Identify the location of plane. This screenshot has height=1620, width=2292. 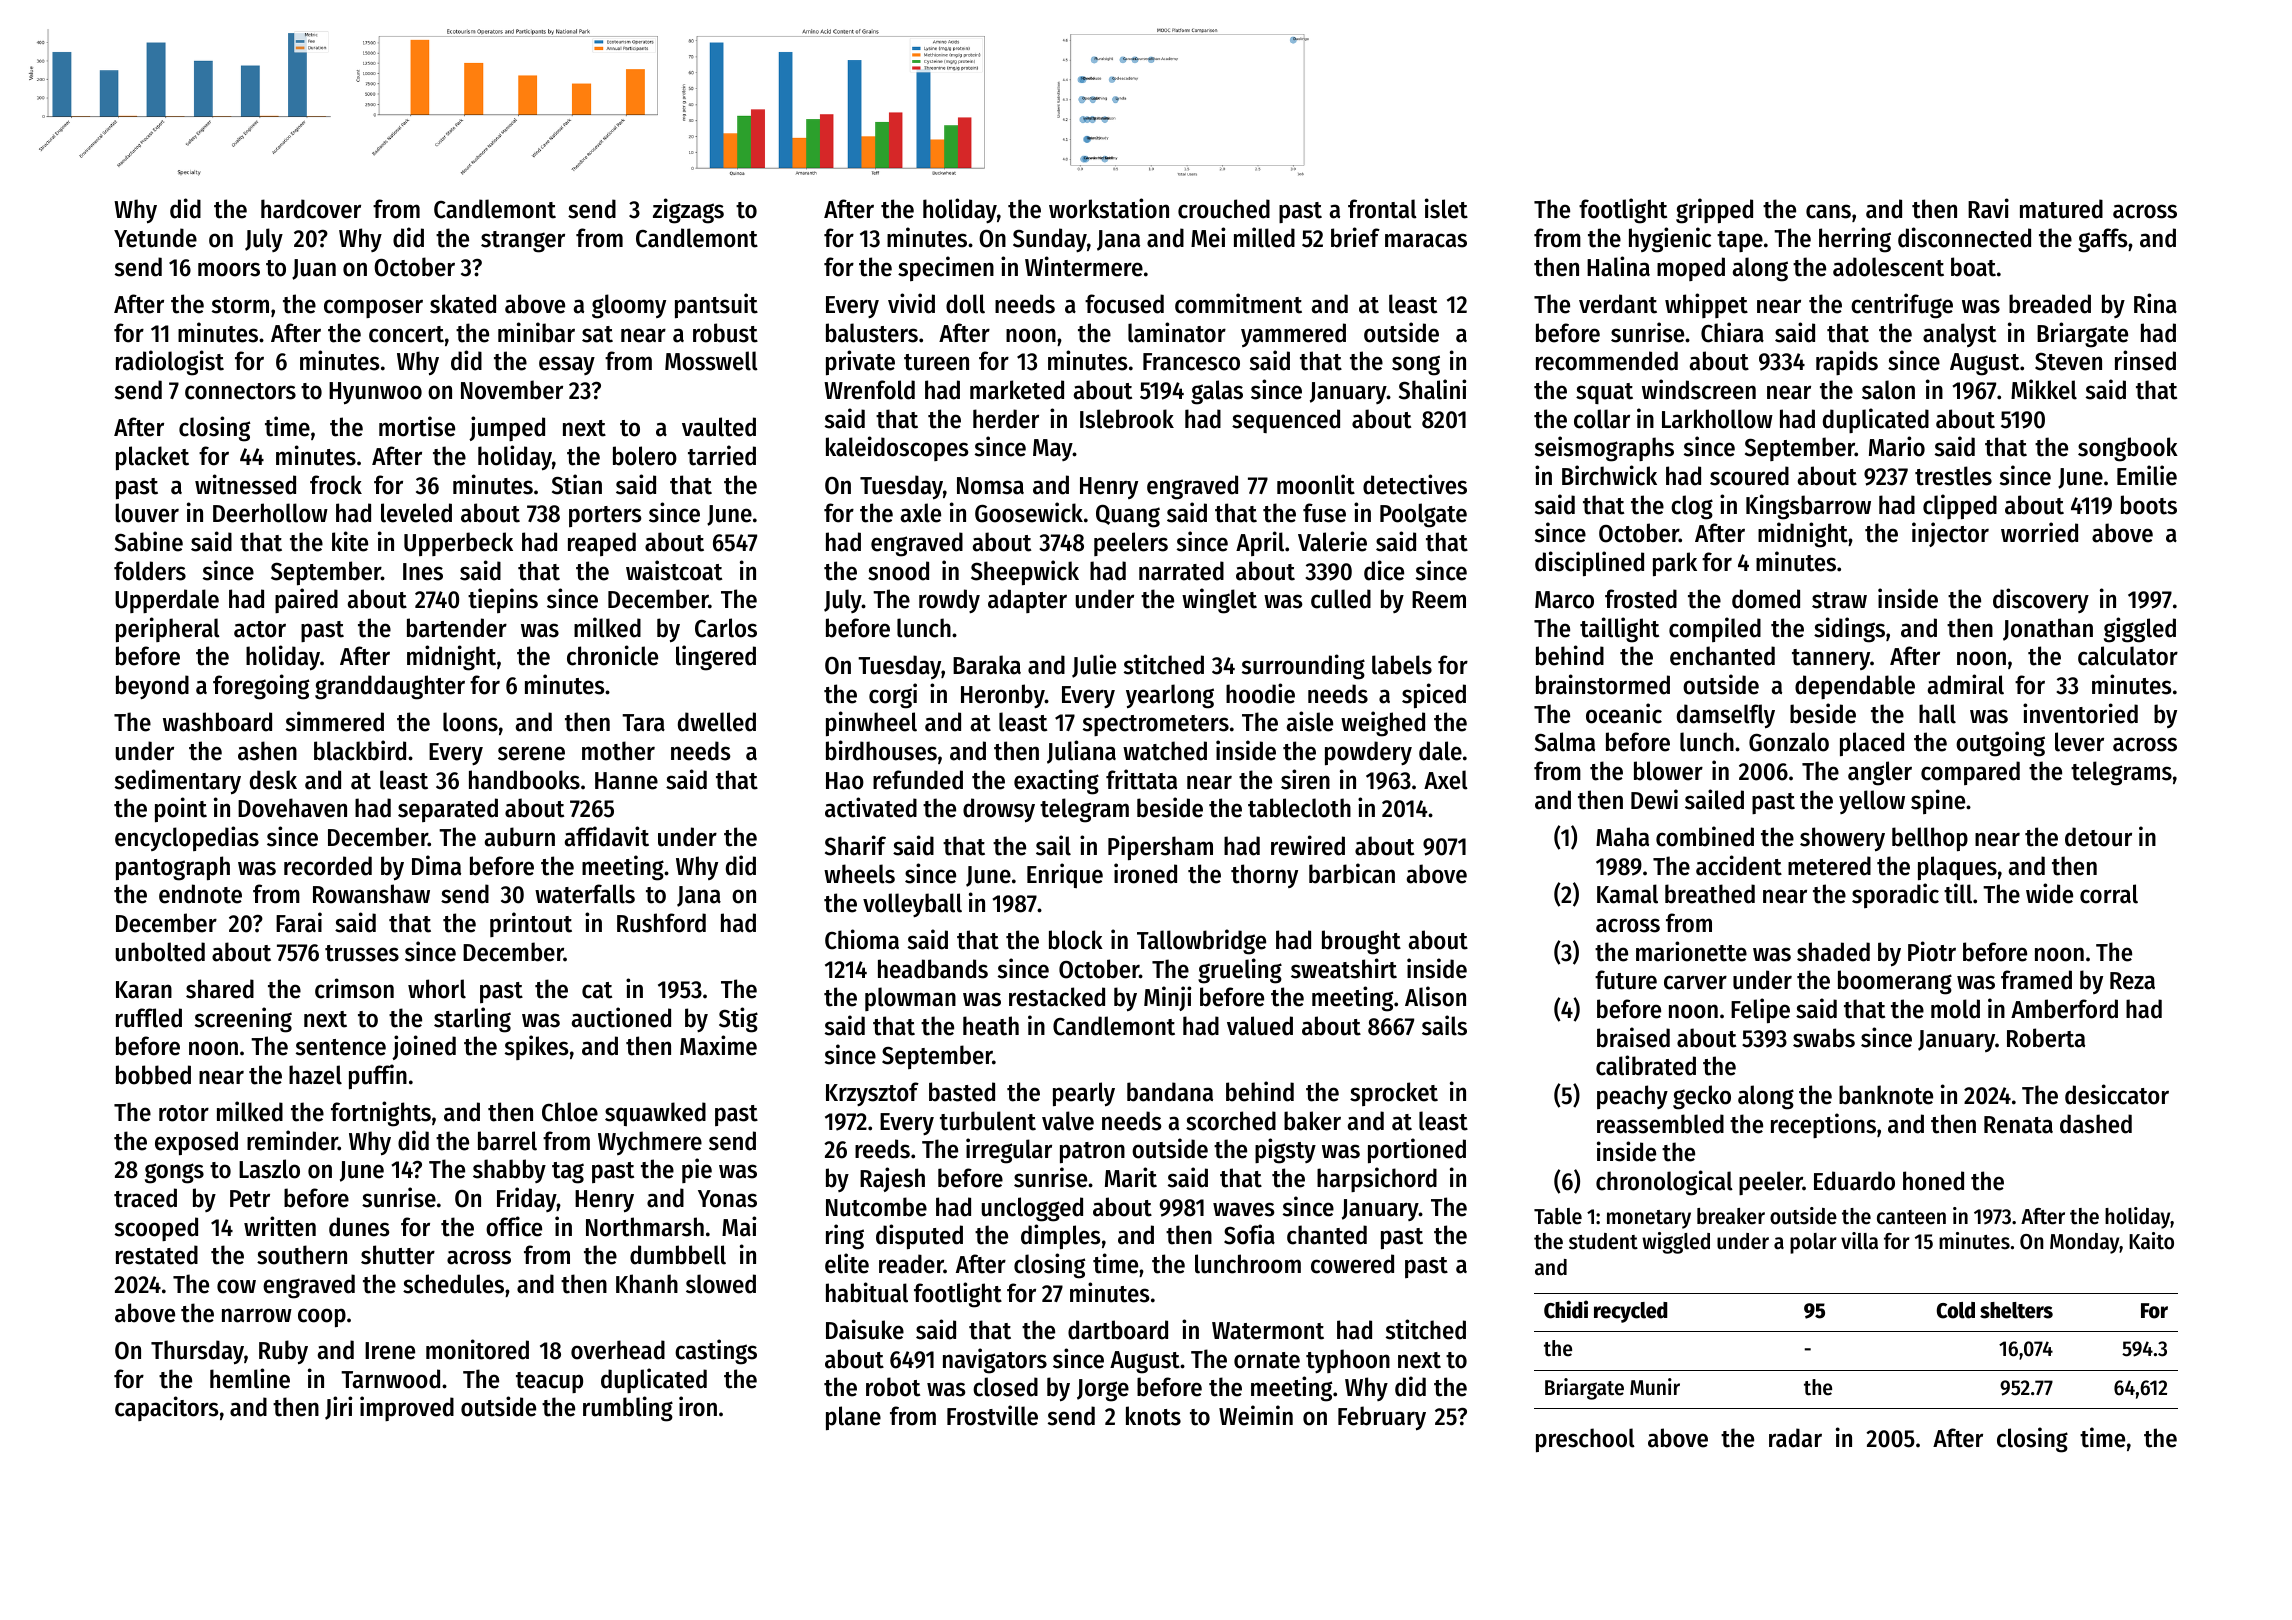
(853, 1418).
